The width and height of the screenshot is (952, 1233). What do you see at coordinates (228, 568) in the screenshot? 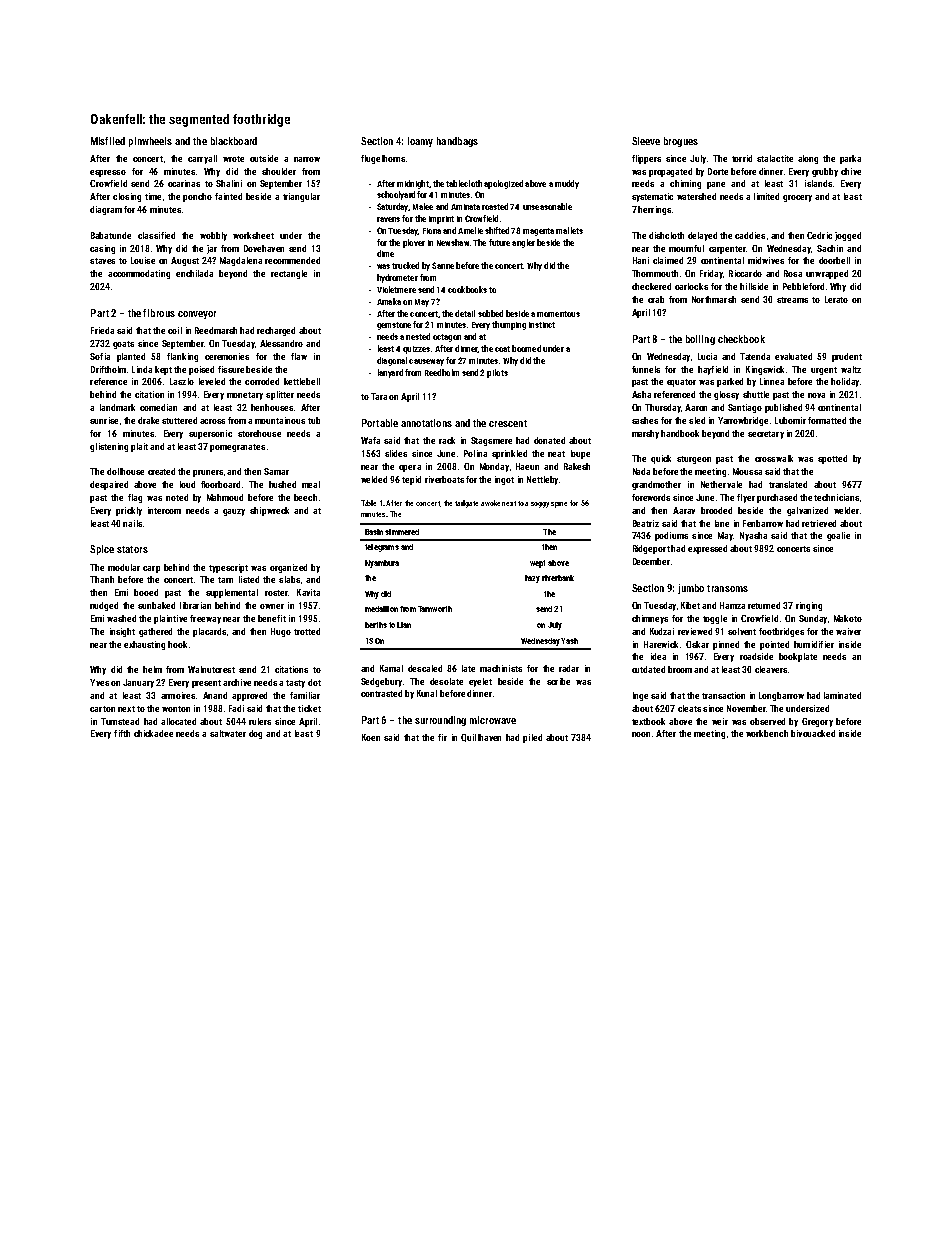
I see `typescript` at bounding box center [228, 568].
